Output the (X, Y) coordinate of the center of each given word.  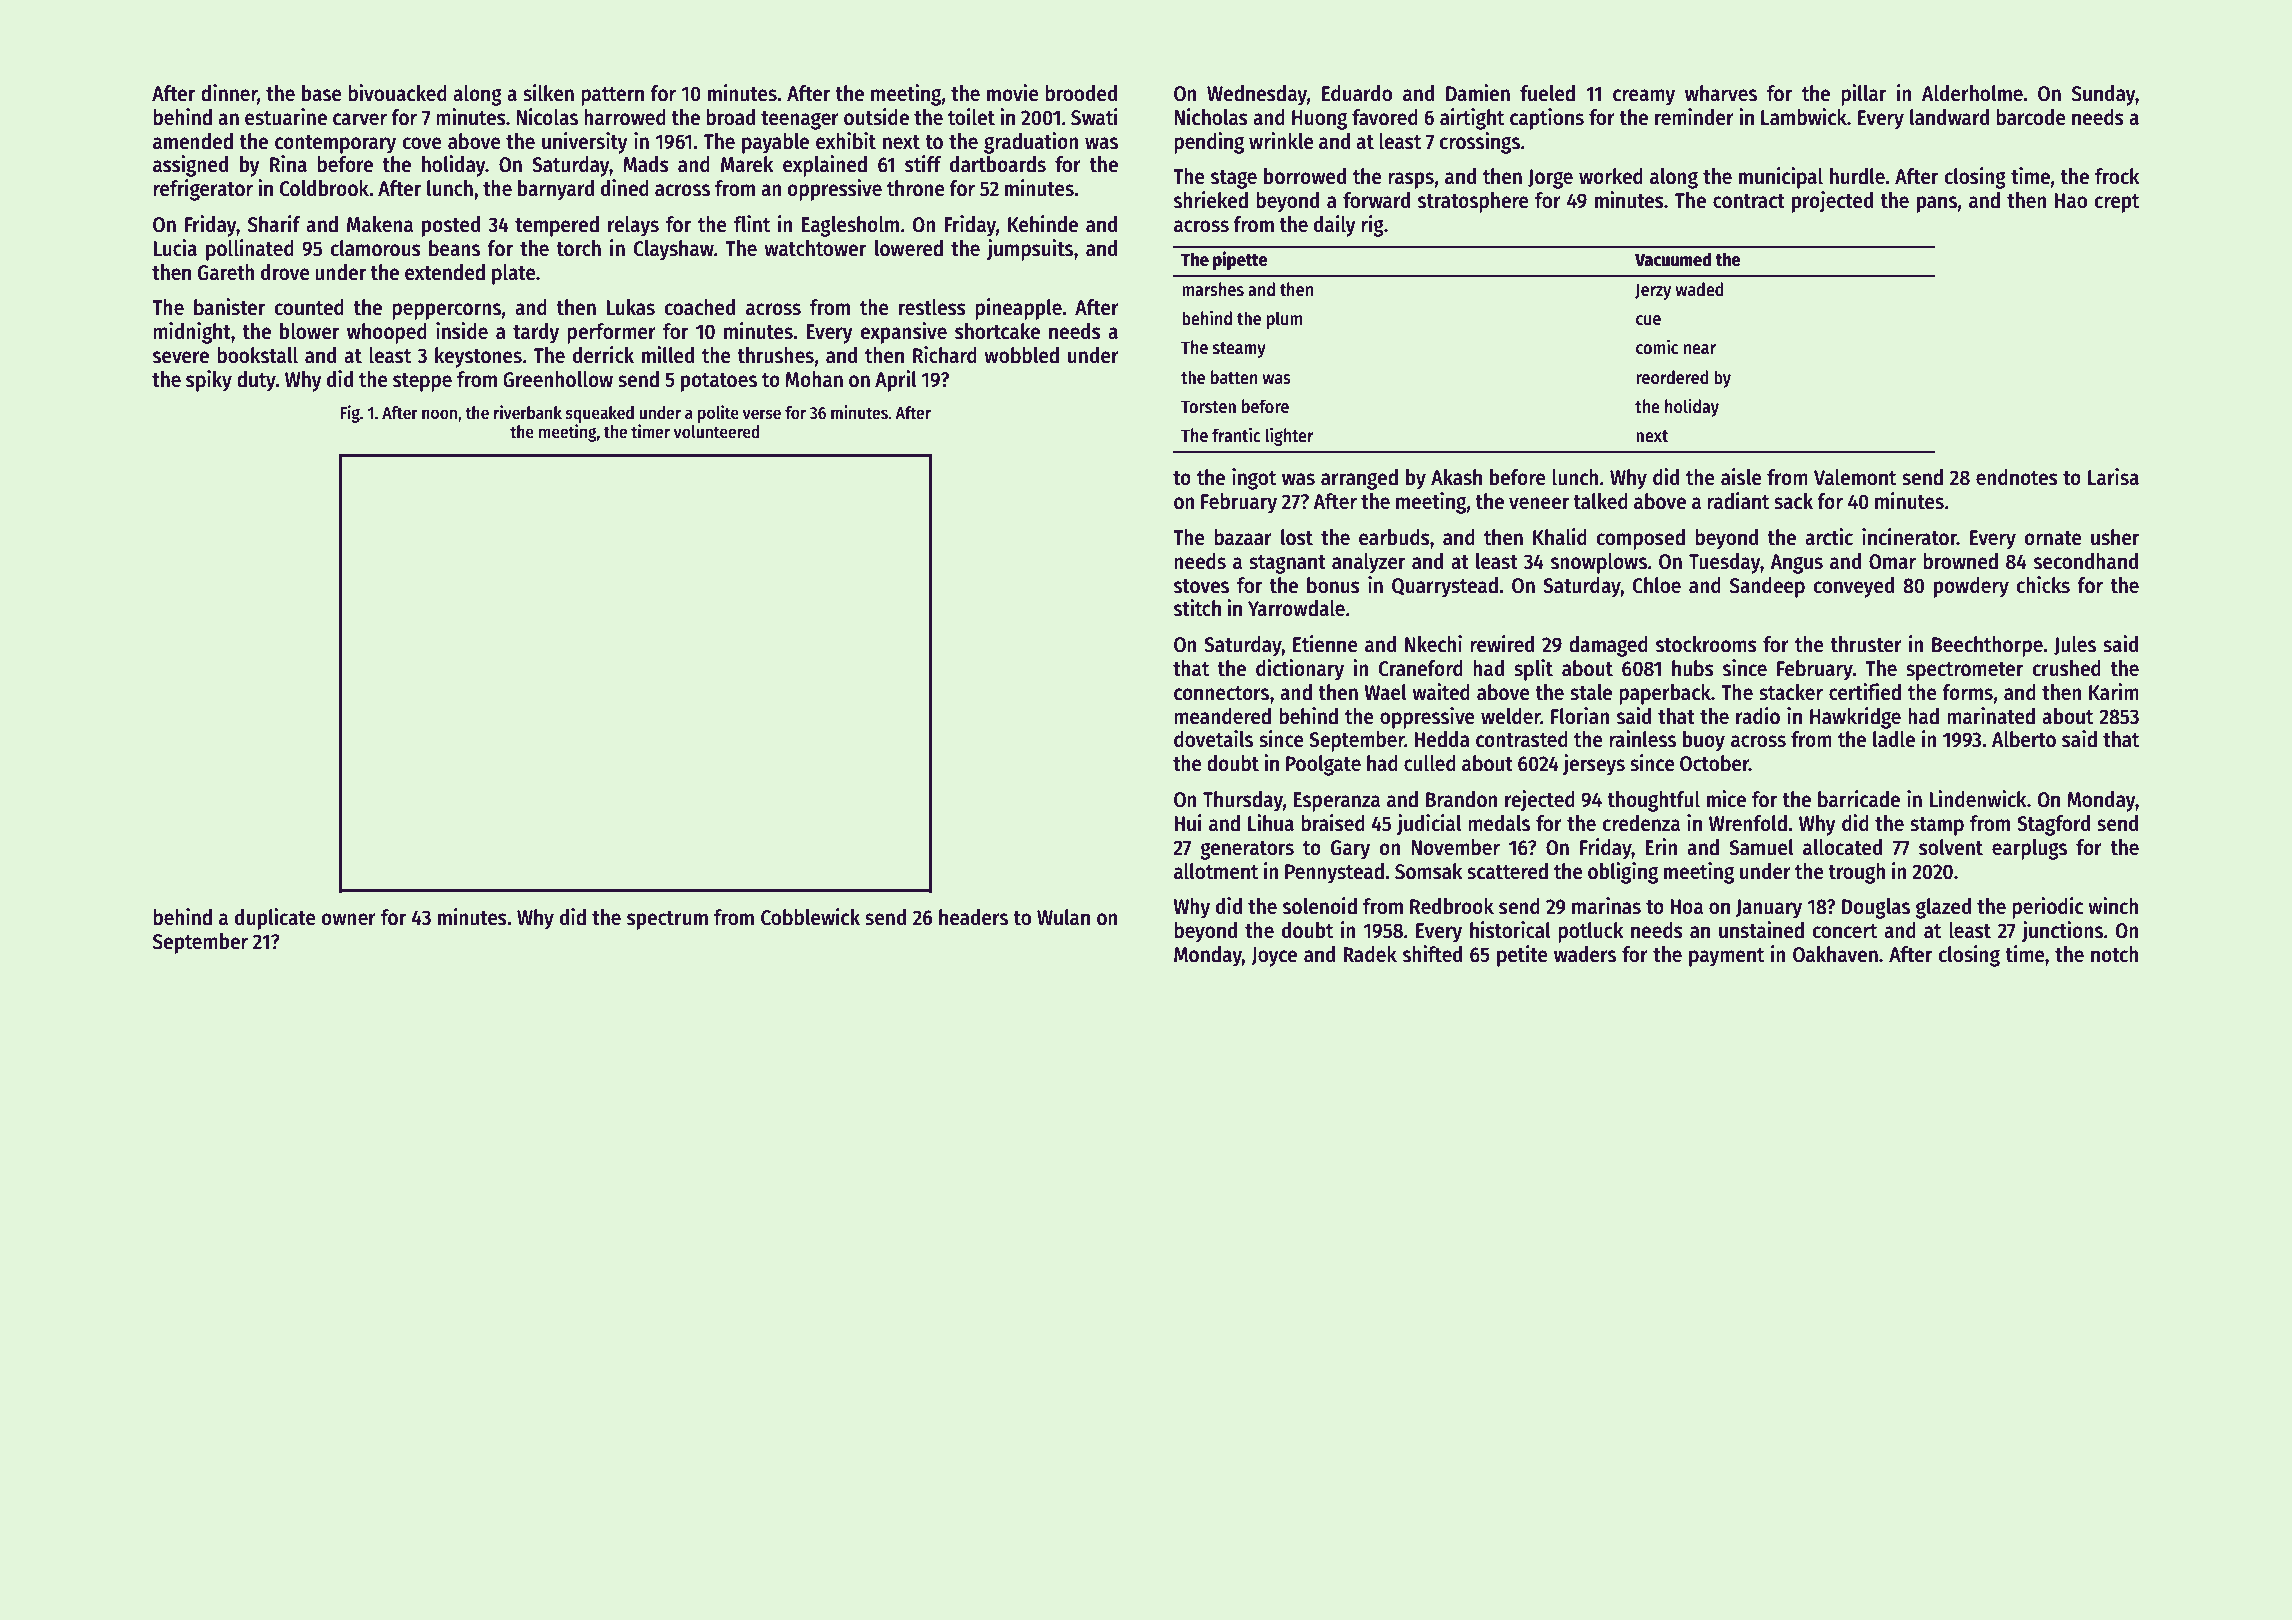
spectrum (667, 920)
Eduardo (1357, 93)
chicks (2043, 585)
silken (548, 93)
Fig (350, 414)
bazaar (1243, 537)
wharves (1721, 93)
